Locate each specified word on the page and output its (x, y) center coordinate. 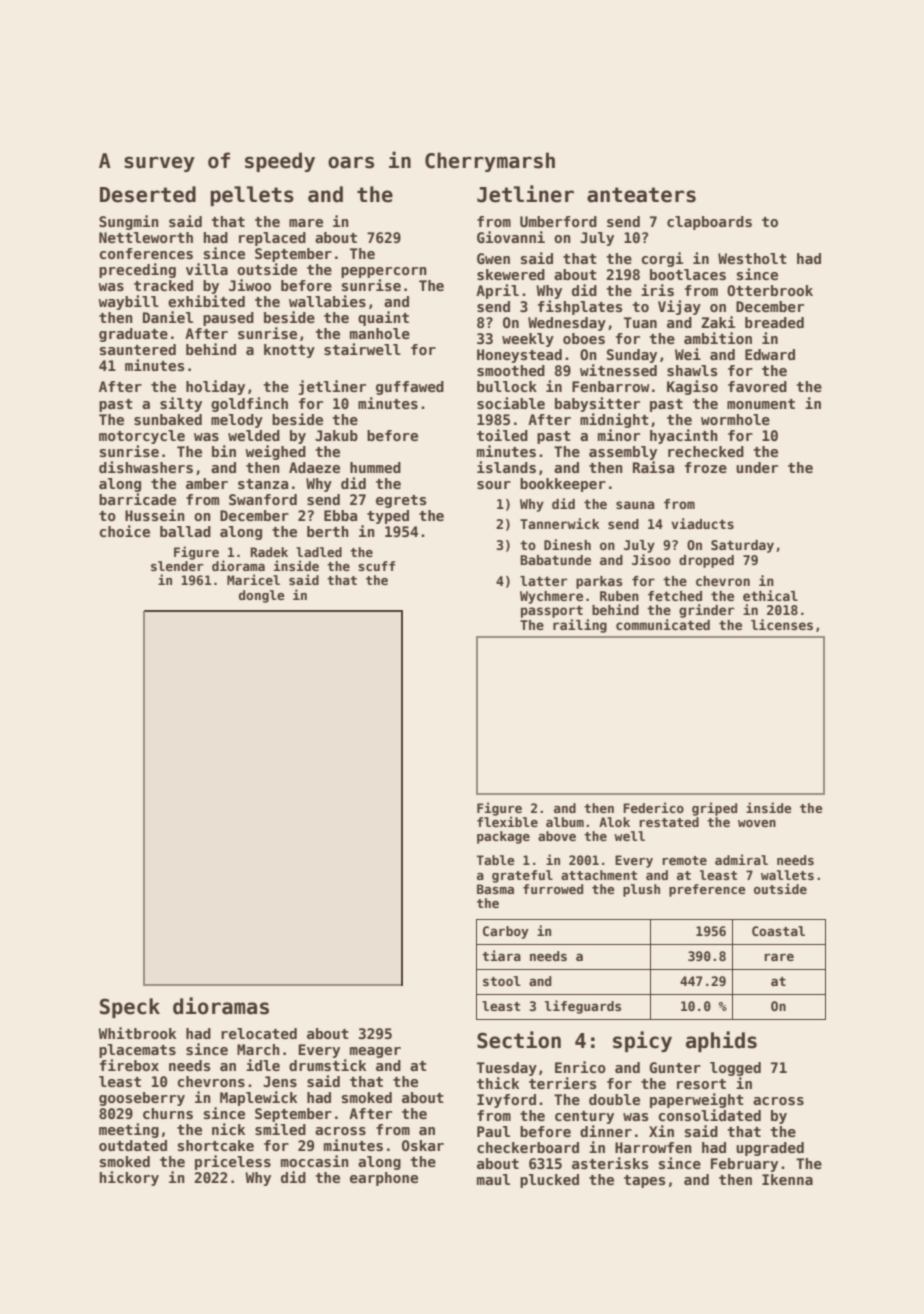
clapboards (709, 223)
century (584, 1117)
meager (375, 1052)
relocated (259, 1033)
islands (506, 467)
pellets (252, 196)
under (757, 467)
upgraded (770, 1149)
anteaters (641, 195)
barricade (137, 499)
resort (701, 1084)
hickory (129, 1178)
